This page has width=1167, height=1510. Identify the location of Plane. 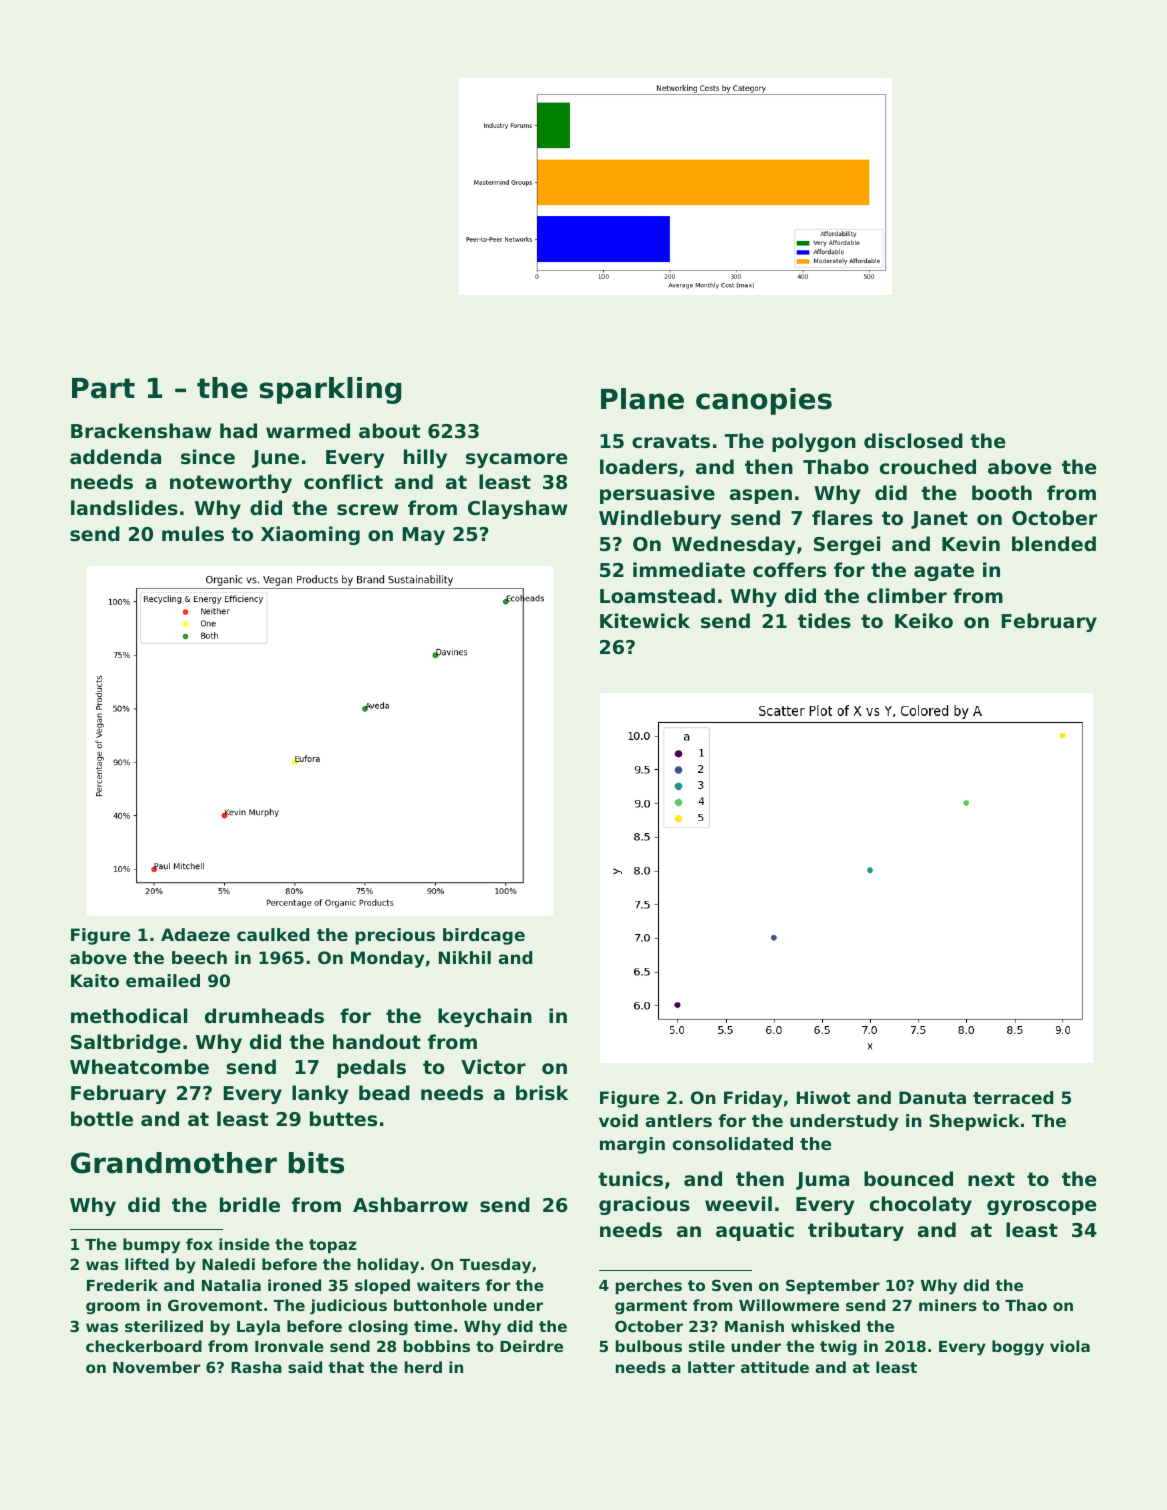
(642, 399).
